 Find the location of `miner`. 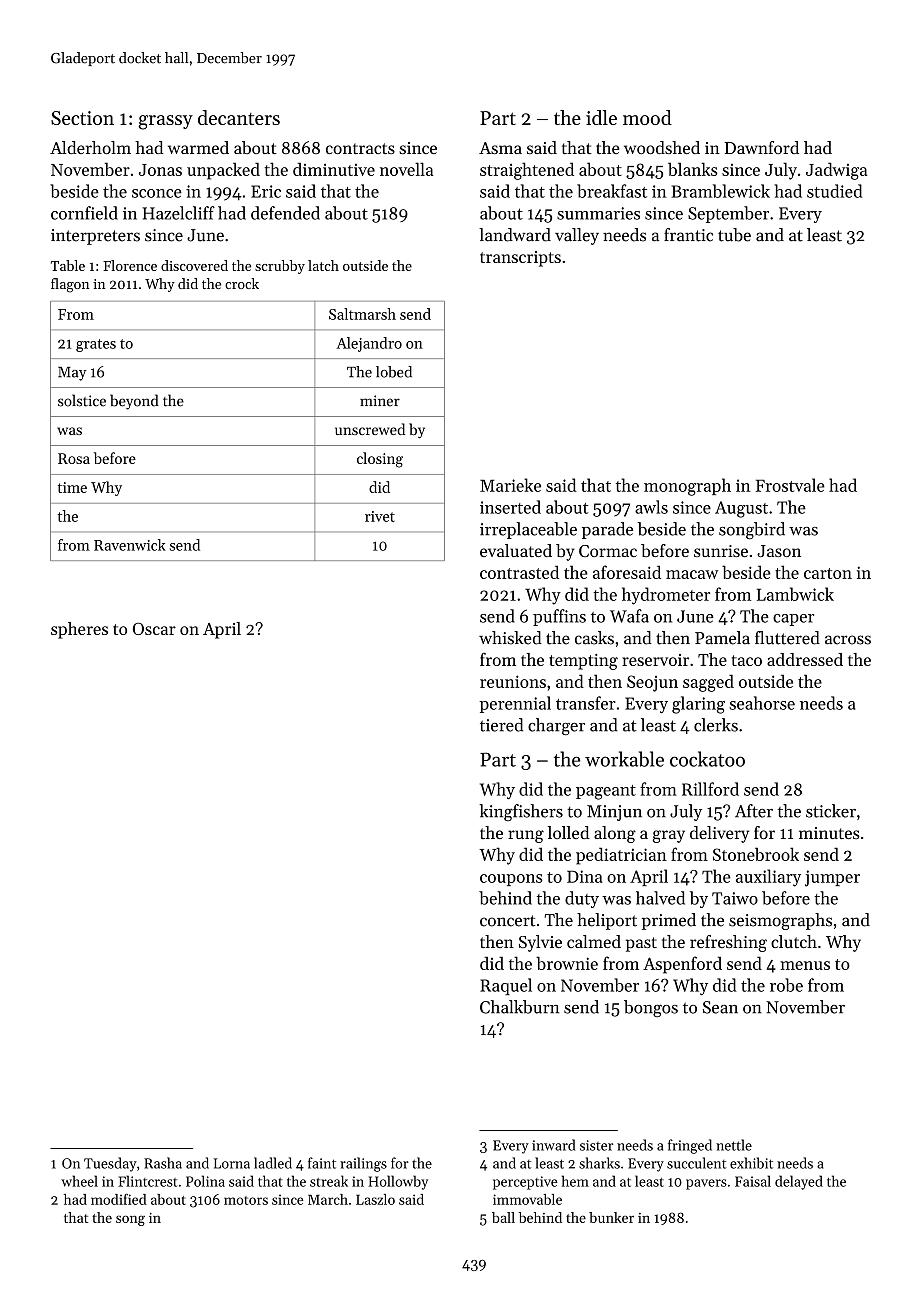

miner is located at coordinates (380, 401).
